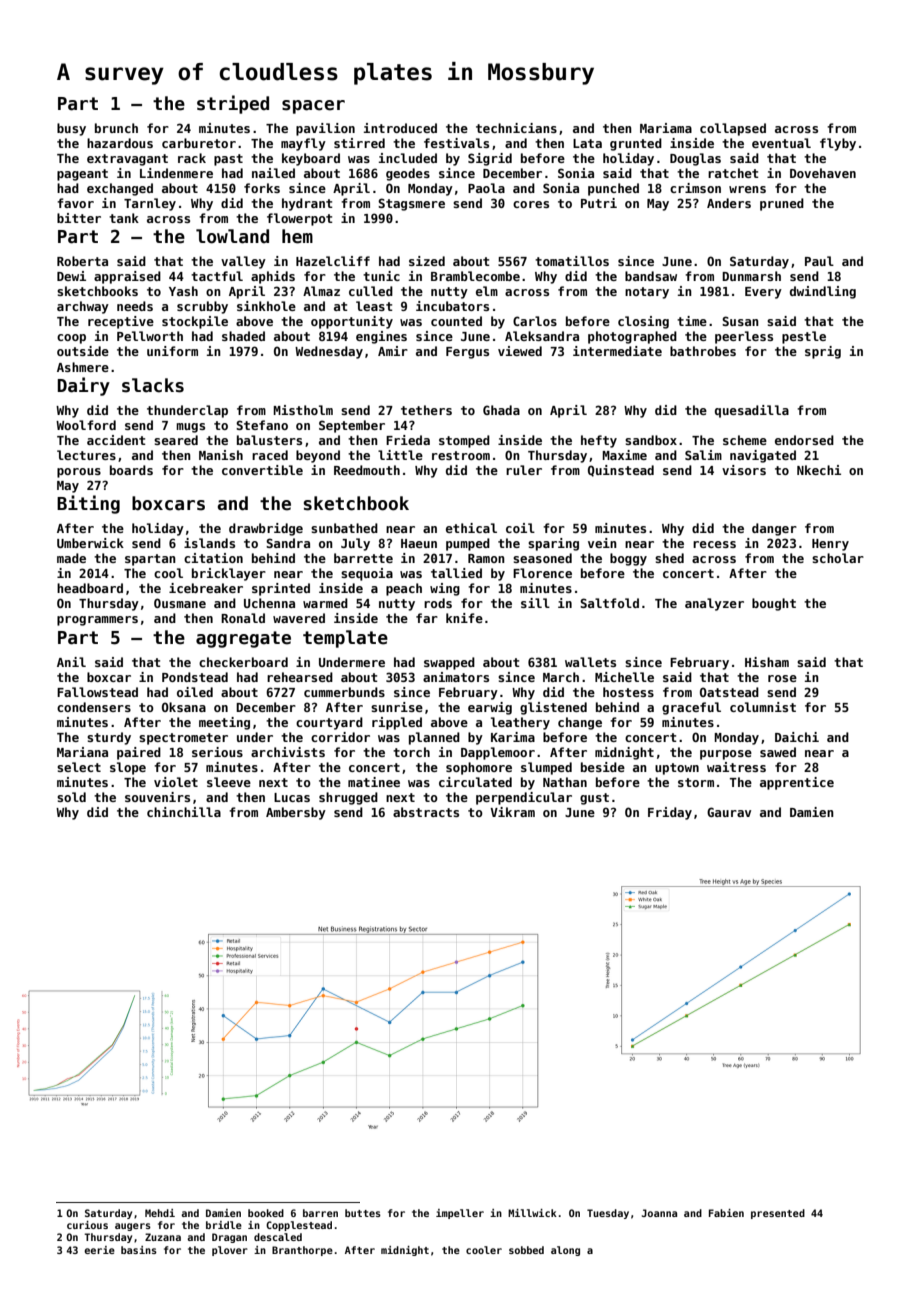 The width and height of the document is (924, 1308). What do you see at coordinates (209, 543) in the document?
I see `islands` at bounding box center [209, 543].
